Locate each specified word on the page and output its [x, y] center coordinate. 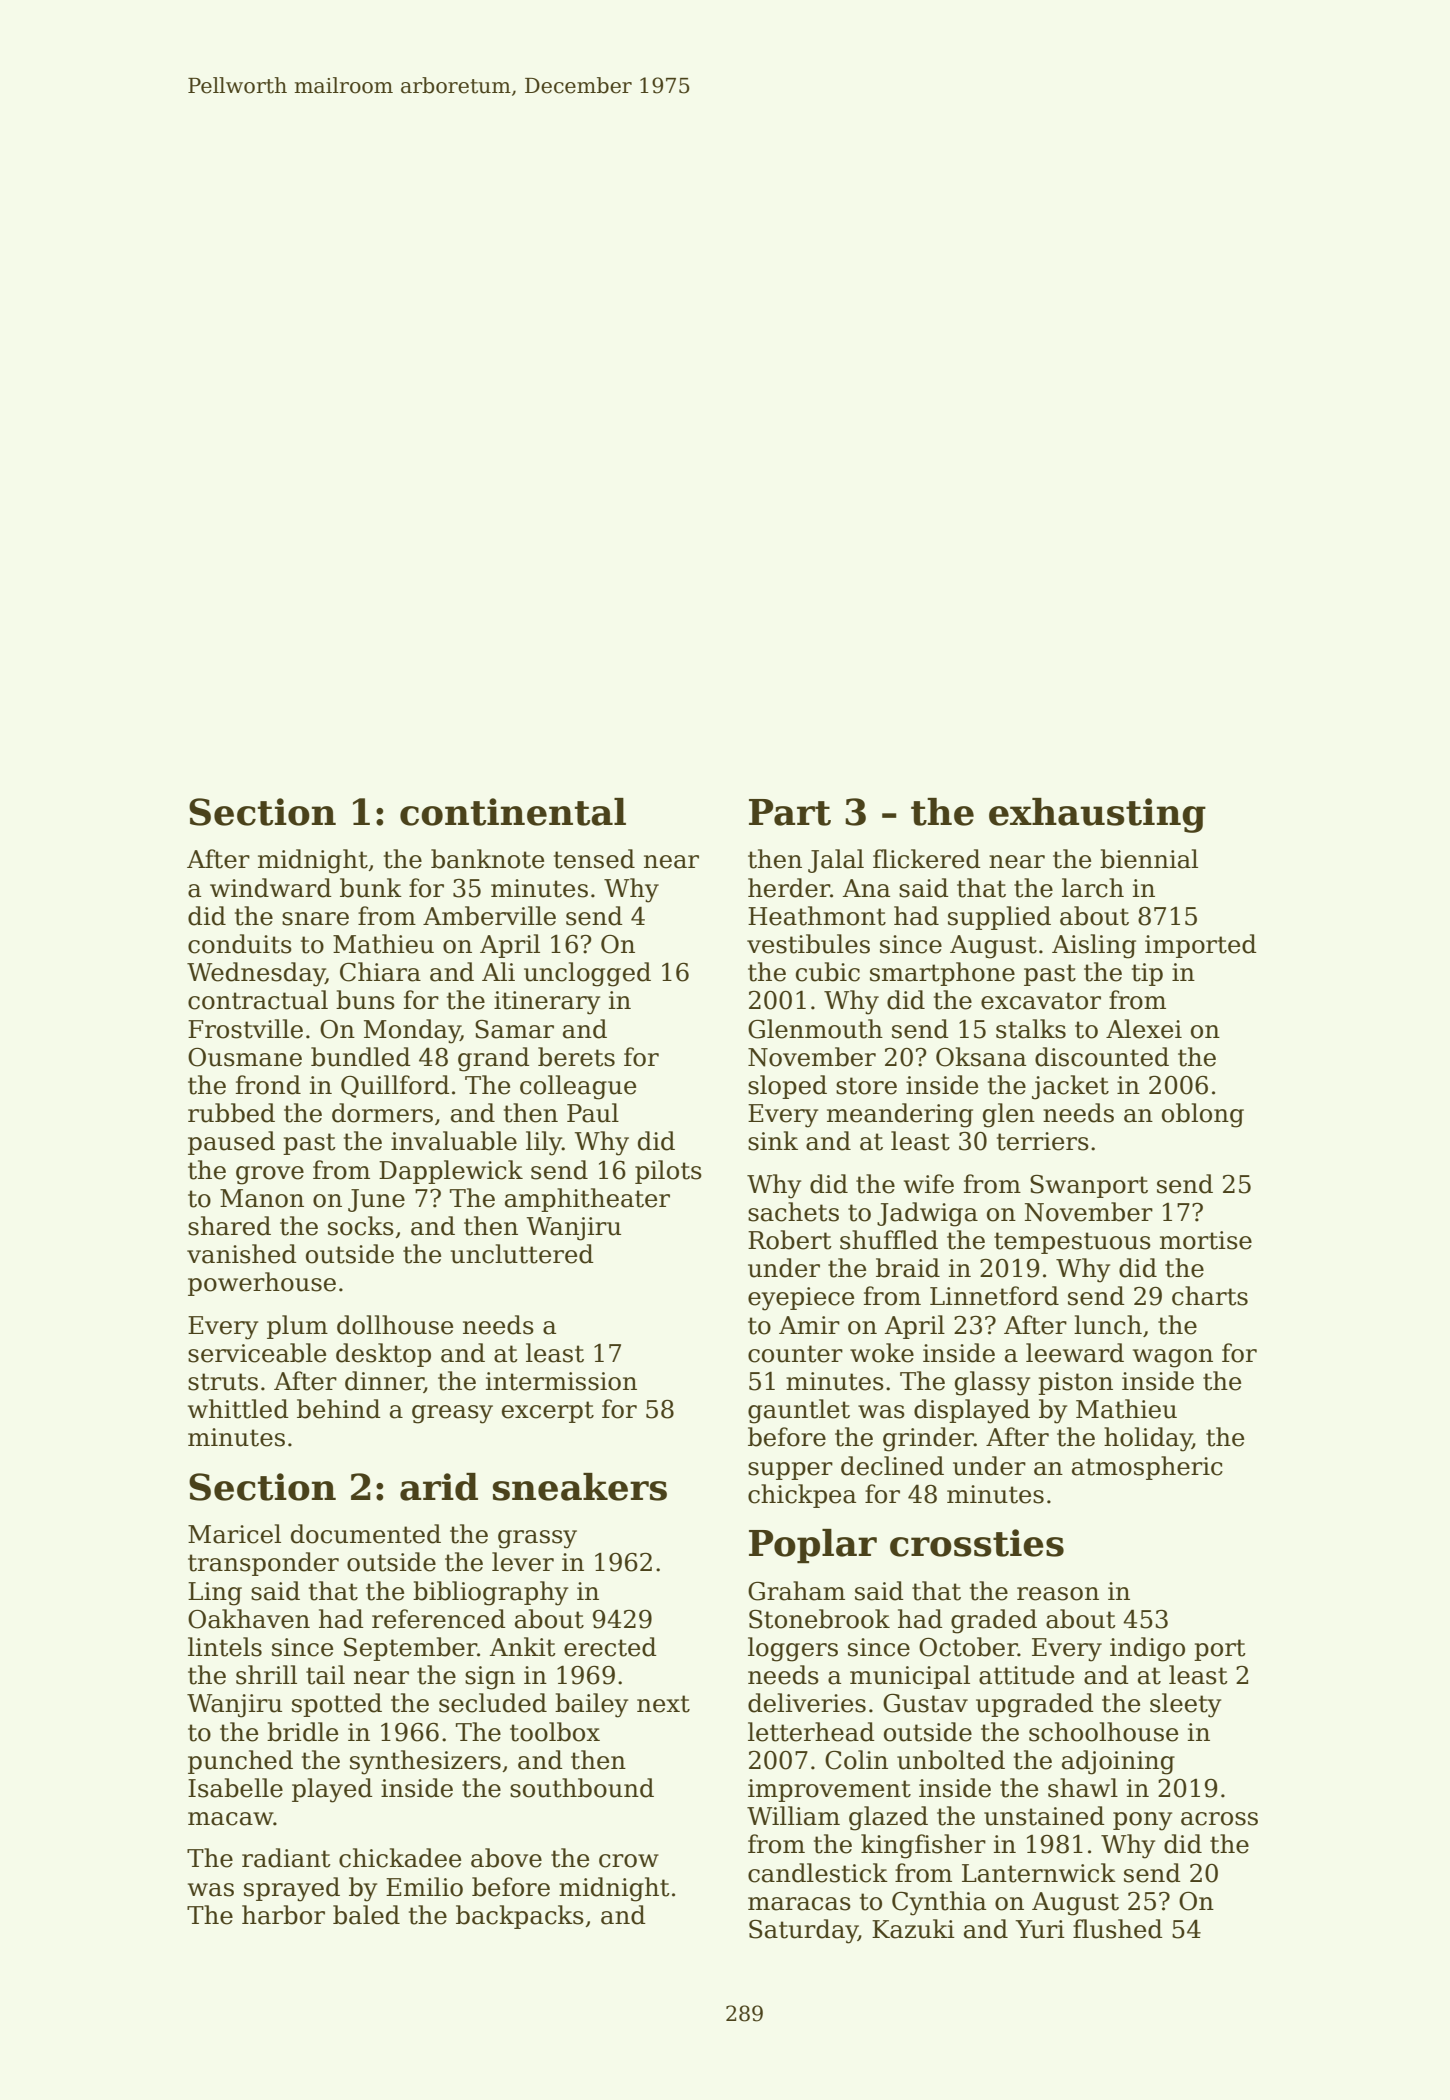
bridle [302, 1732]
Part [790, 812]
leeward [1075, 1353]
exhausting [1097, 815]
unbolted [951, 1760]
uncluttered [522, 1254]
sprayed [292, 1889]
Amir [809, 1325]
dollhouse [395, 1325]
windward [271, 888]
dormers [382, 1113]
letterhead [811, 1732]
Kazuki [913, 1929]
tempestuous [1072, 1243]
